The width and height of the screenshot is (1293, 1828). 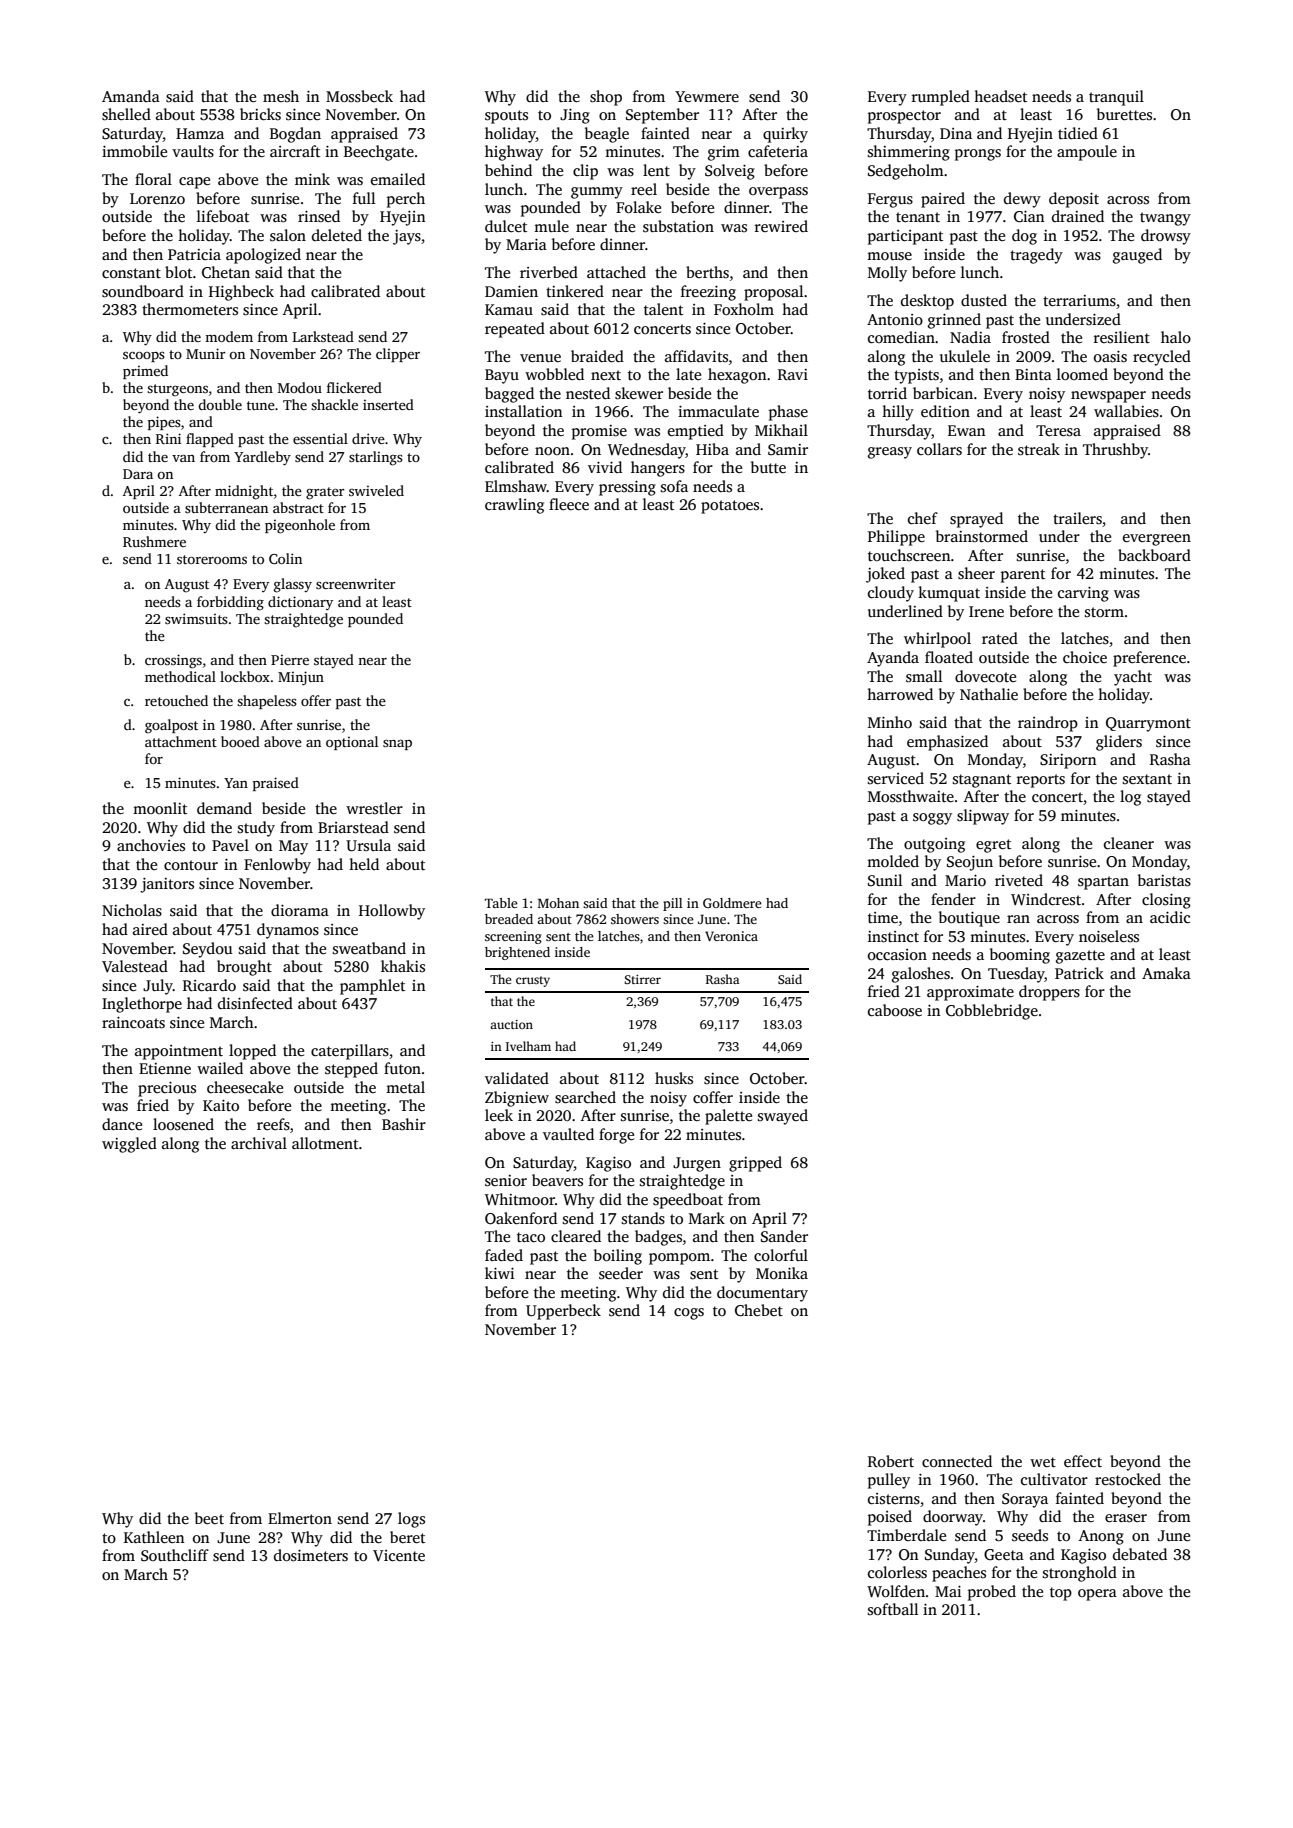 I want to click on Minho, so click(x=890, y=722).
